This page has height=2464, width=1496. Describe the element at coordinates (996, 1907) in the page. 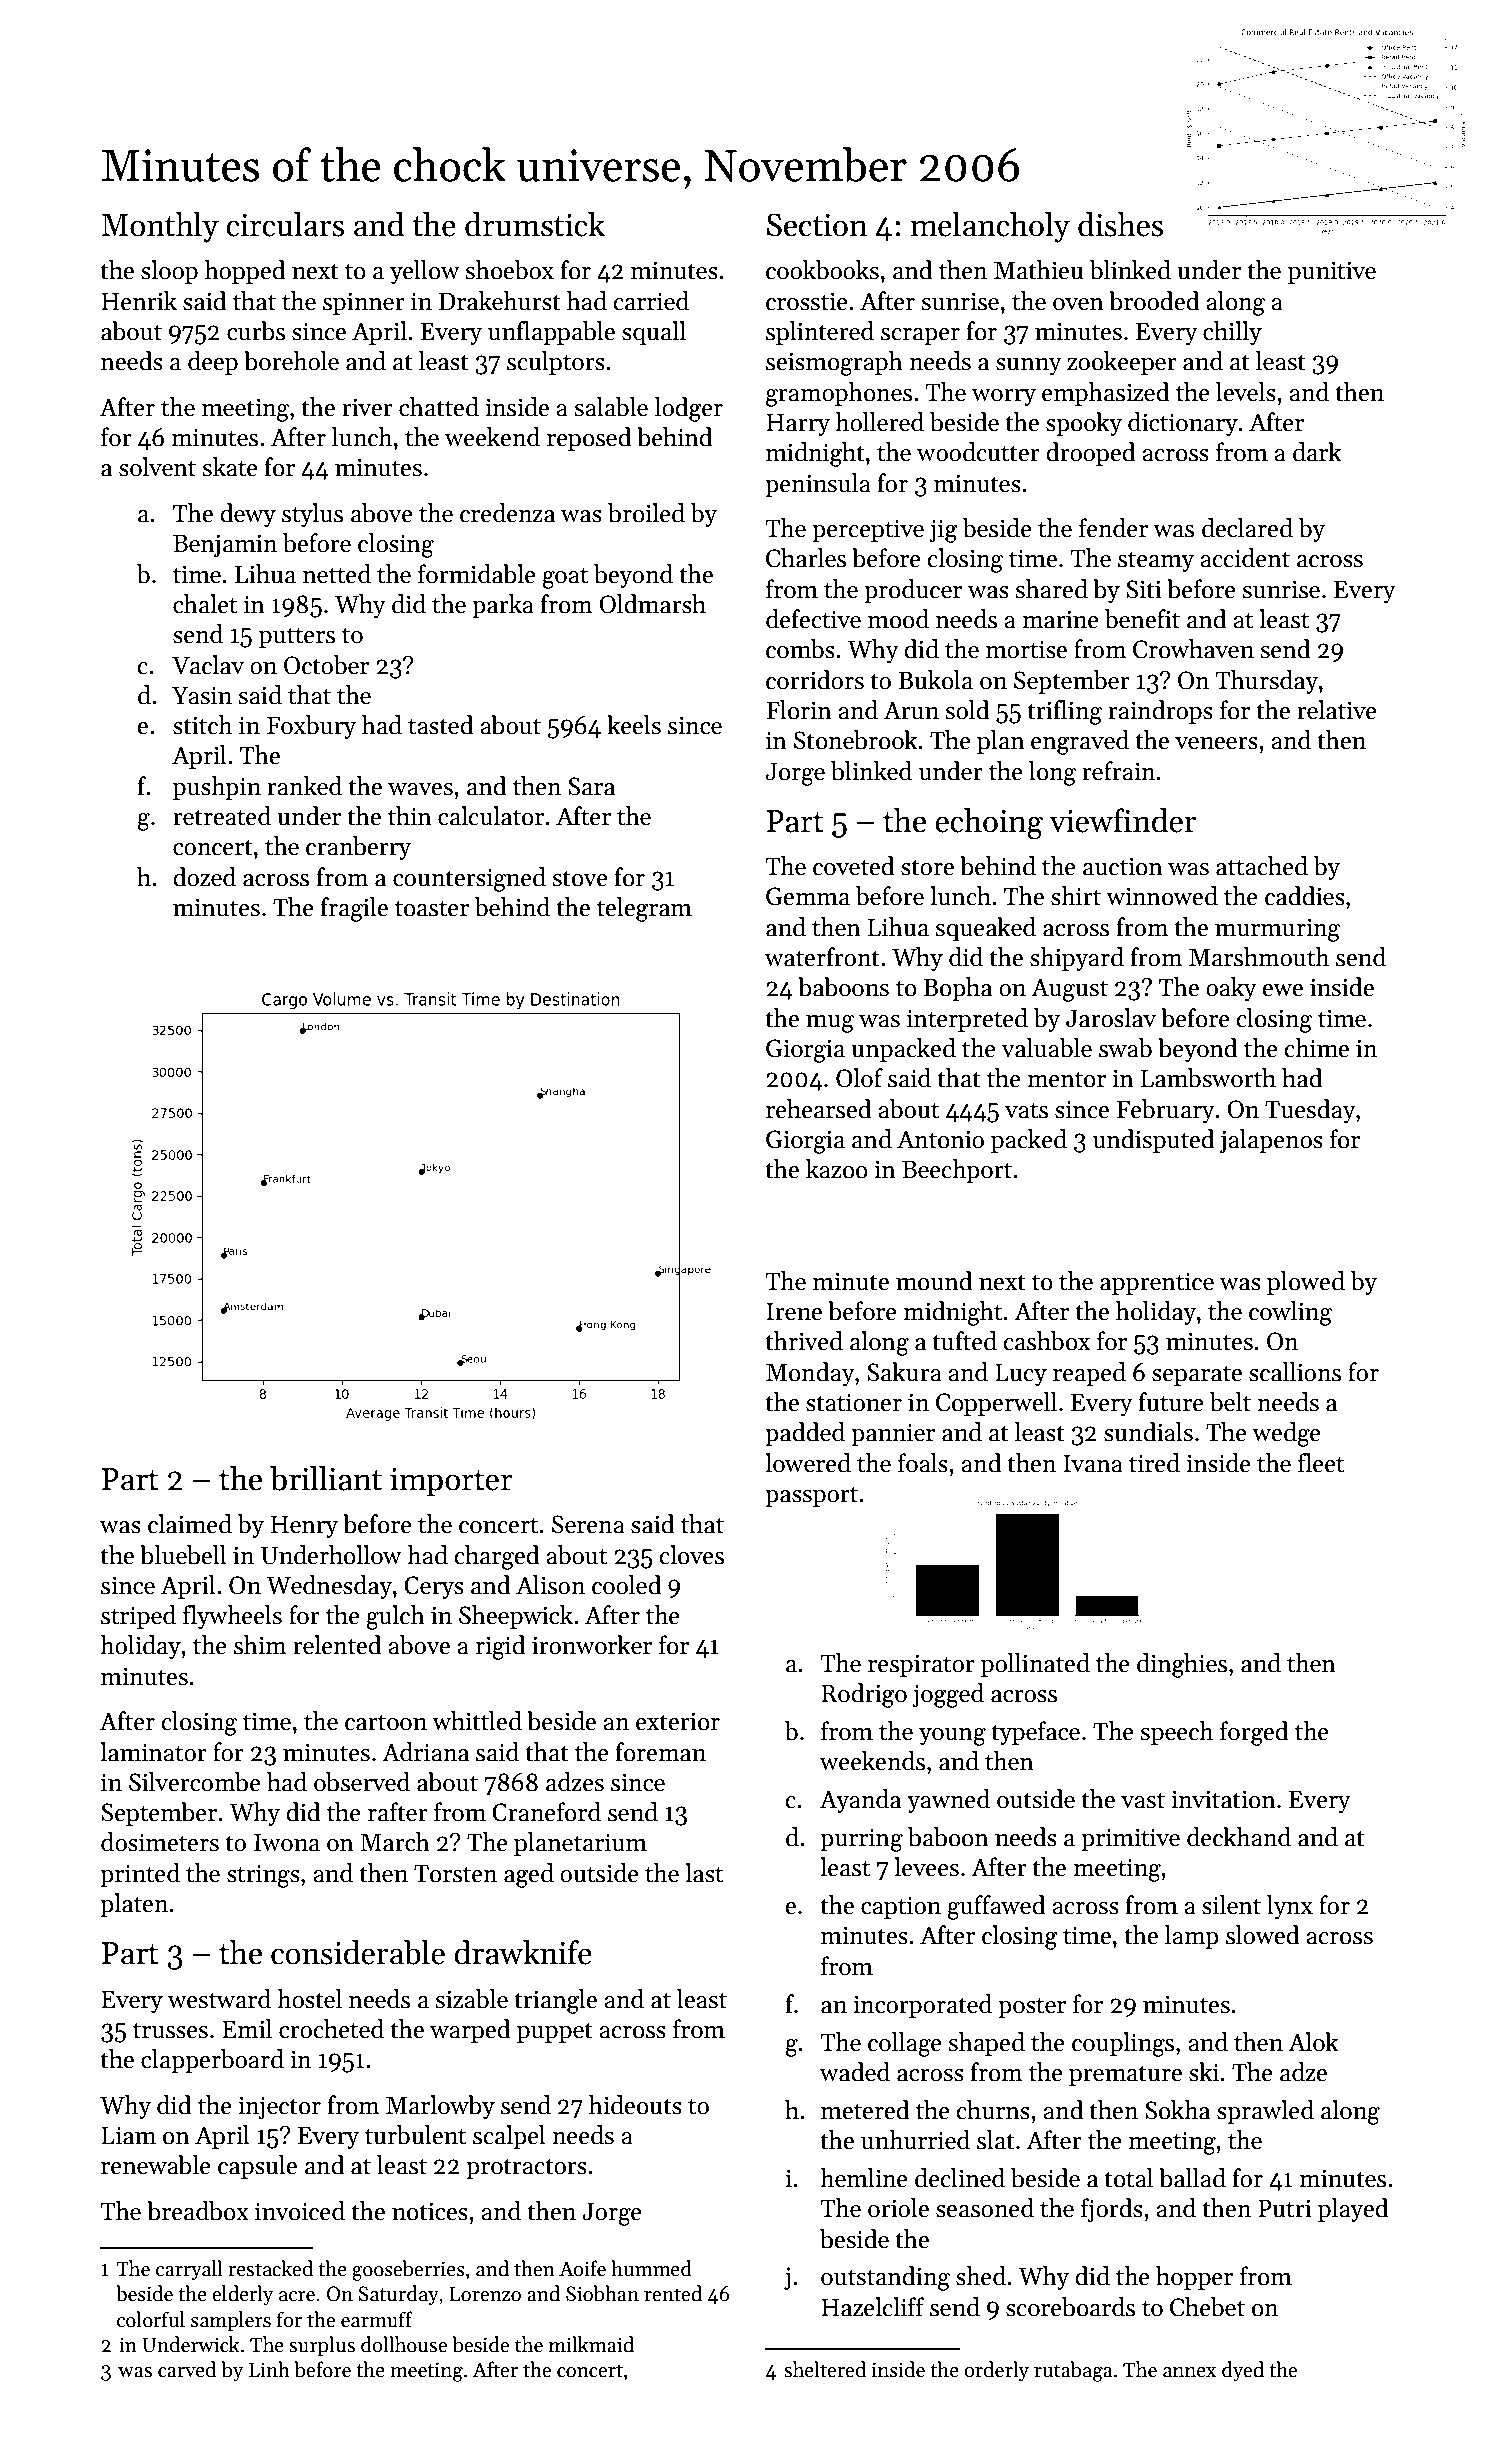

I see `guffawed` at that location.
